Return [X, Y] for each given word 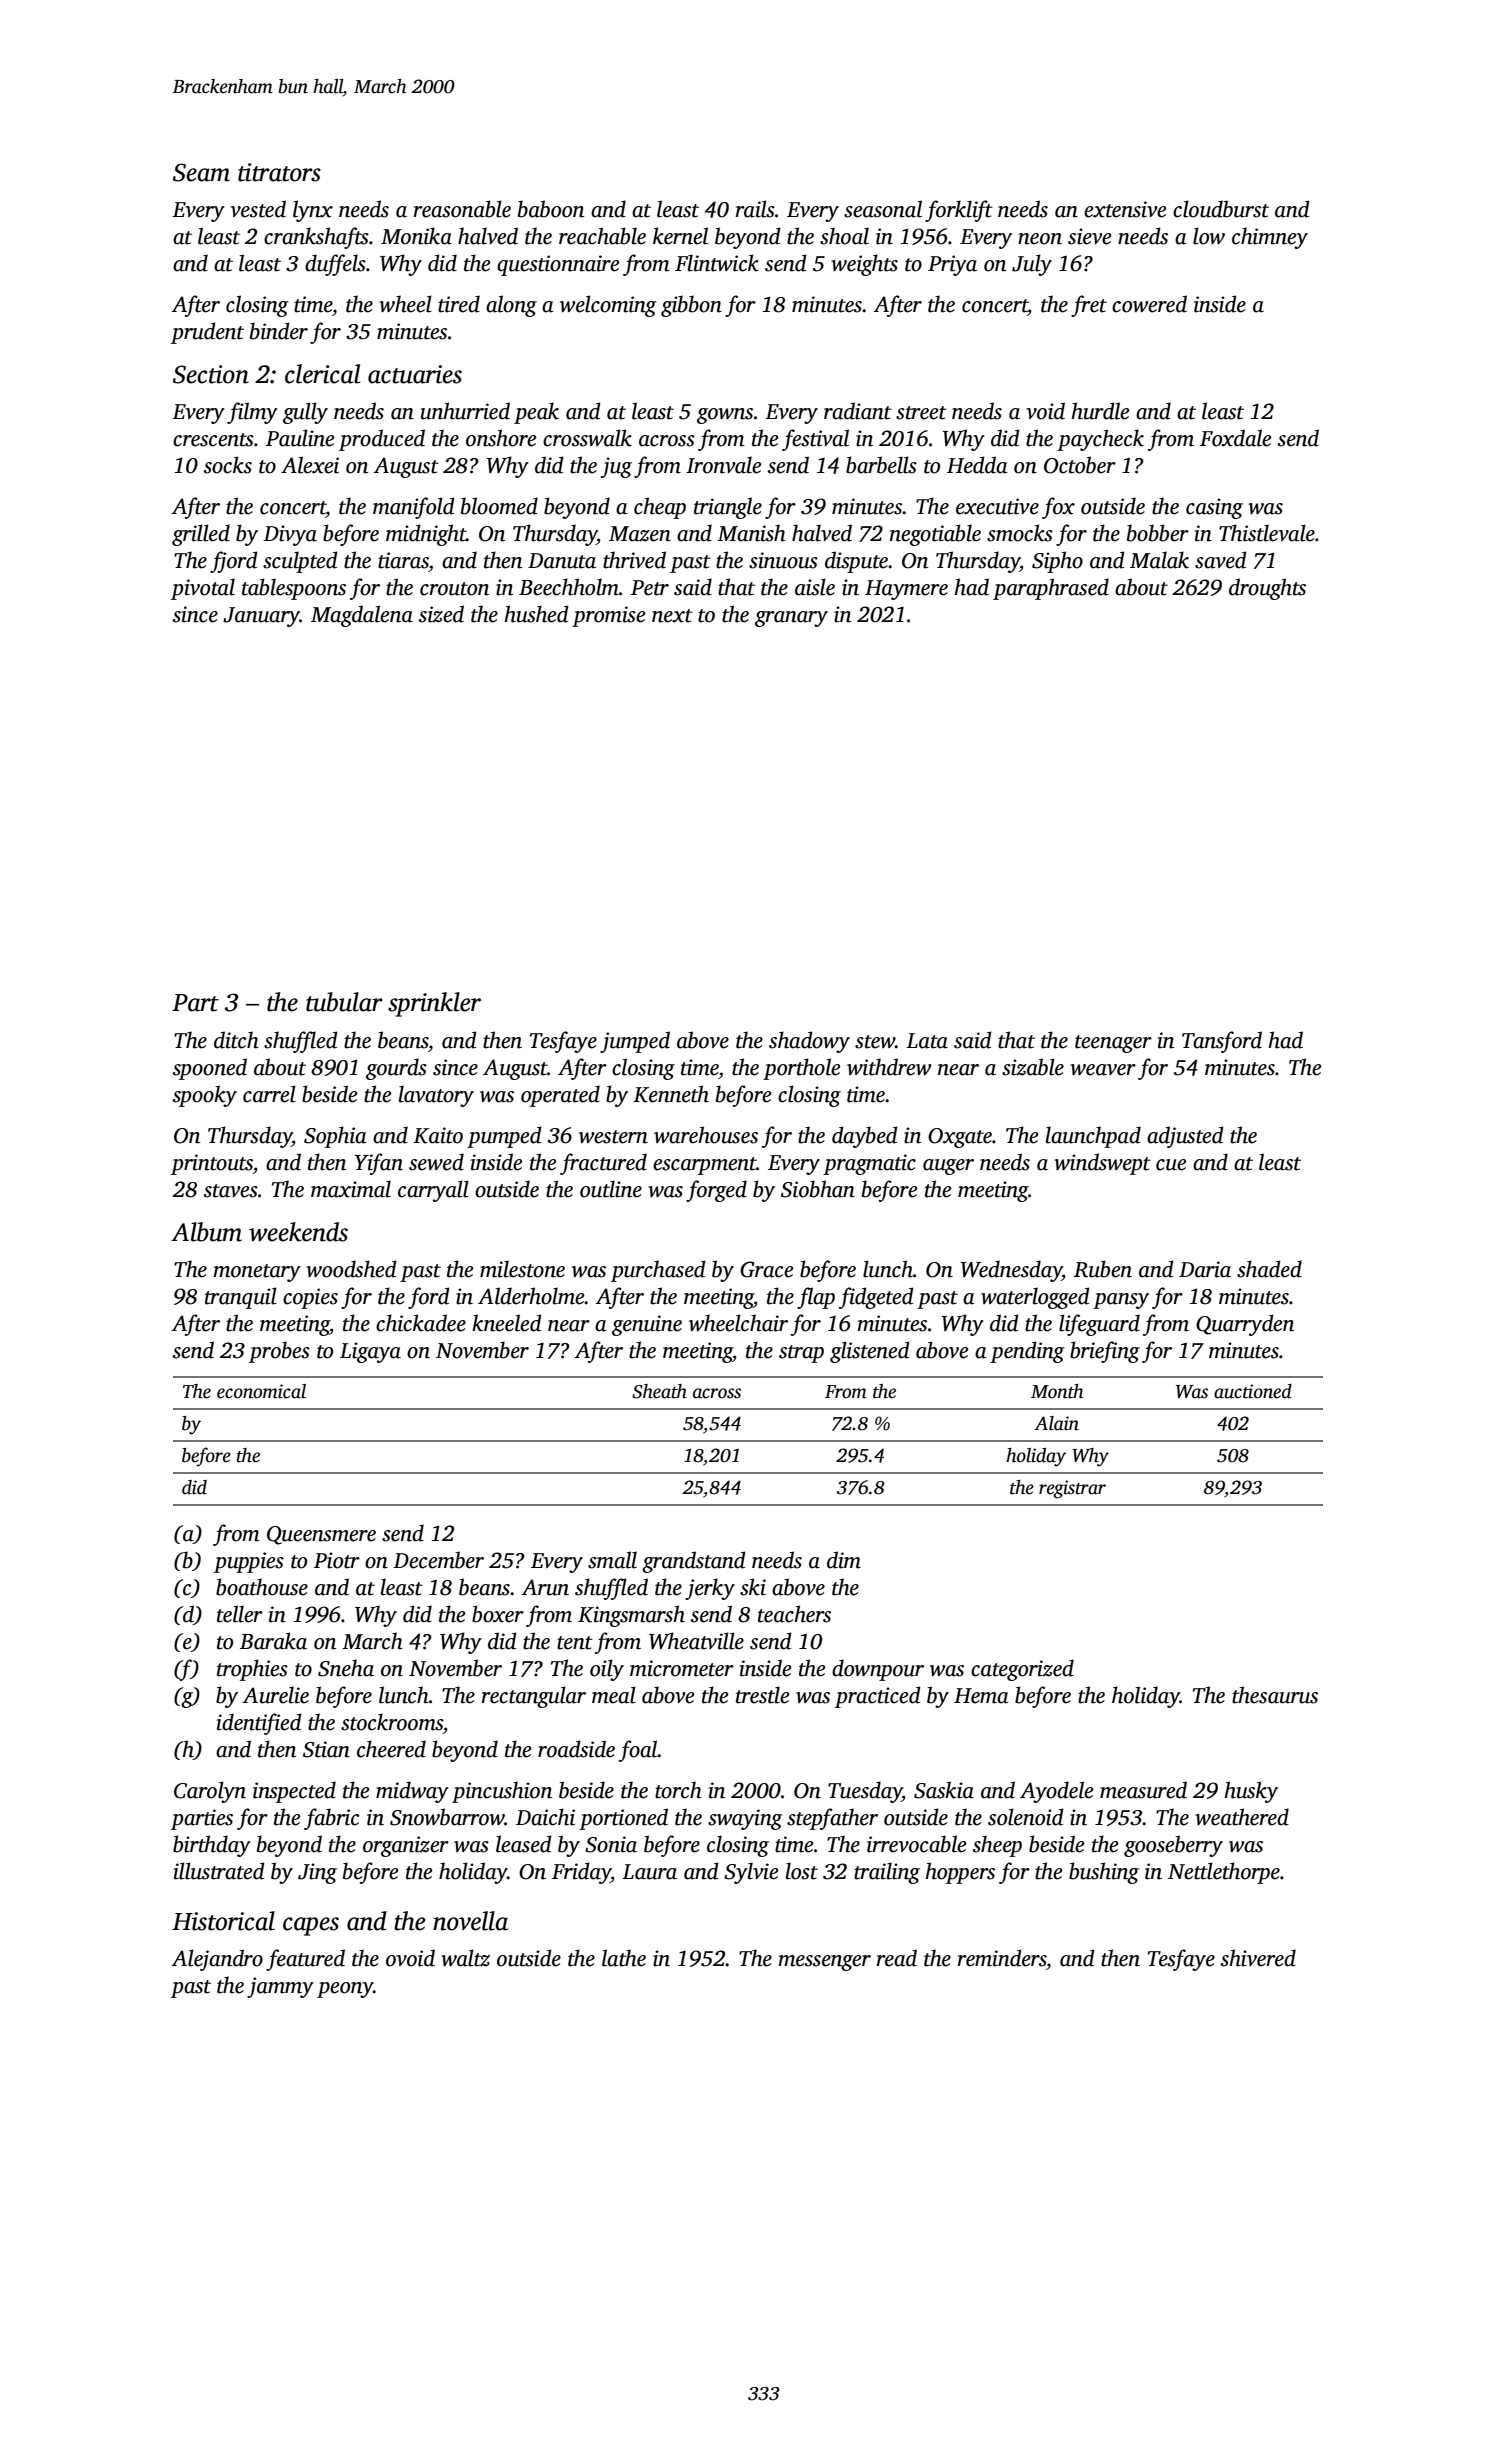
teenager [1113, 1044]
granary [791, 619]
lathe [624, 1958]
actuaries [415, 374]
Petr [650, 588]
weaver [1103, 1070]
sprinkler [434, 1004]
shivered [1258, 1958]
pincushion [502, 1792]
